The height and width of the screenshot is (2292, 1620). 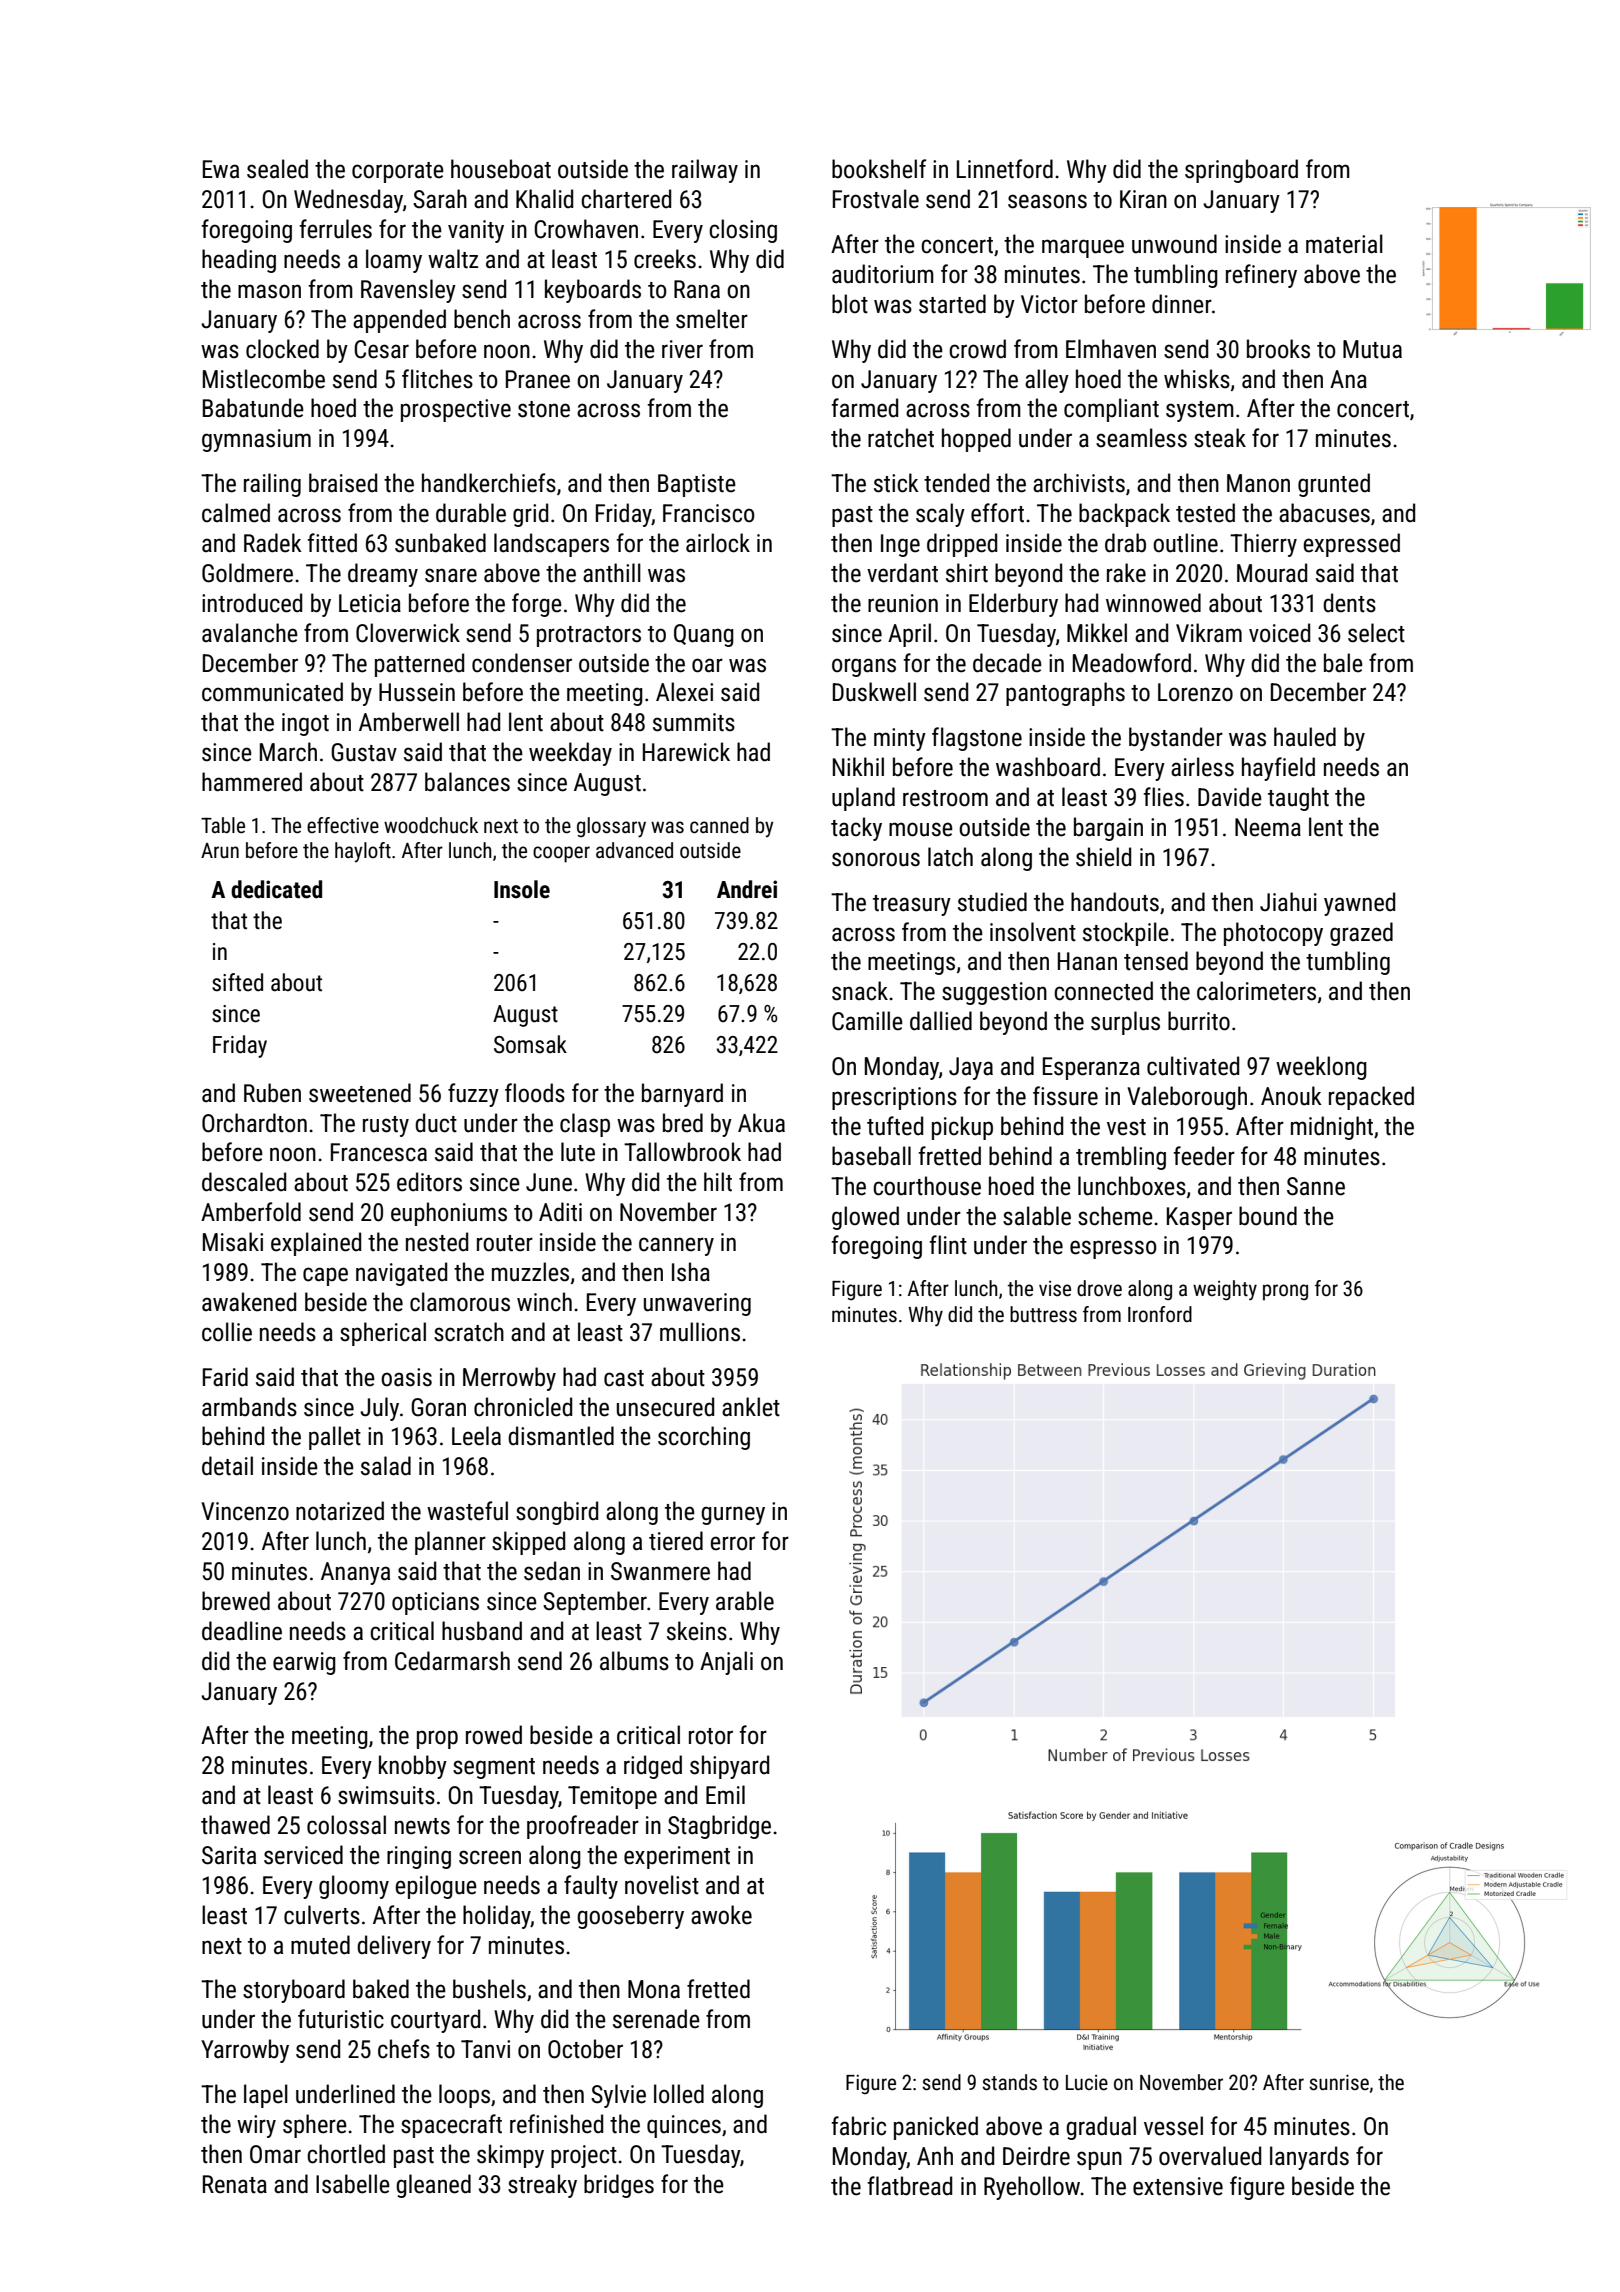 What do you see at coordinates (1005, 169) in the screenshot?
I see `Linnetford` at bounding box center [1005, 169].
